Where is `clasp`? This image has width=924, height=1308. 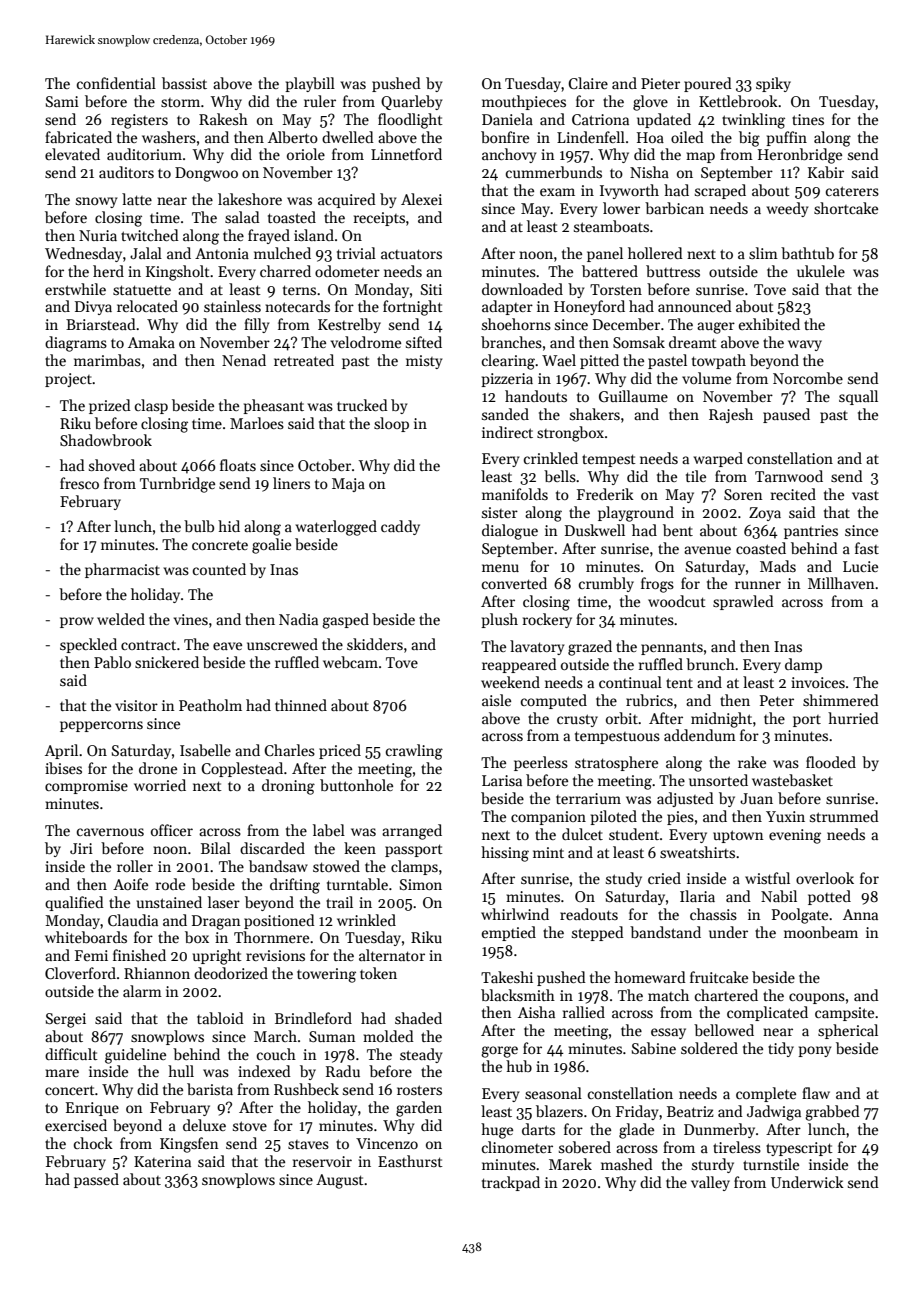
clasp is located at coordinates (151, 406).
